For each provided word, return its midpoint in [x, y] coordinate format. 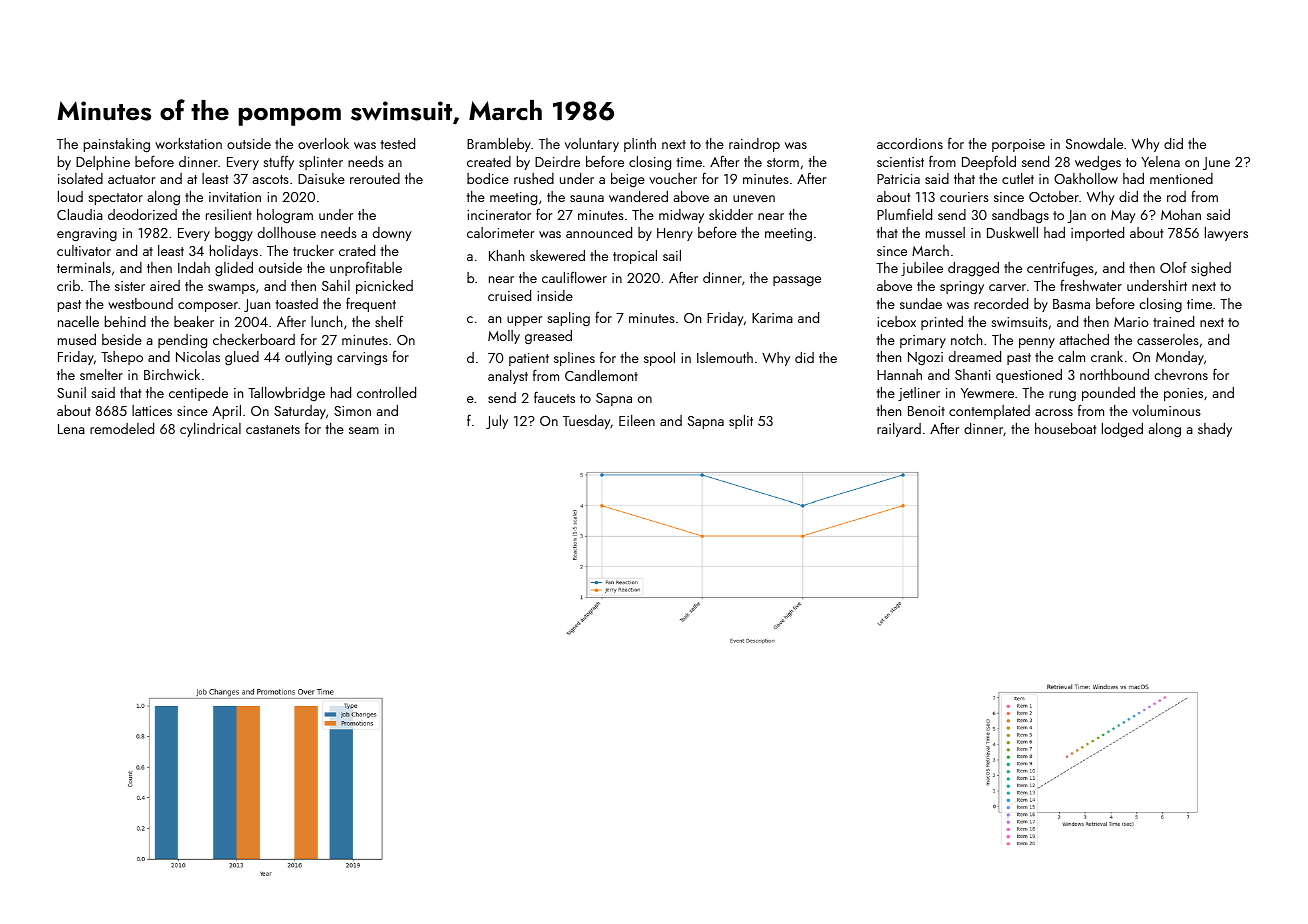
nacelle [78, 321]
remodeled [122, 428]
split [741, 422]
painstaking [117, 145]
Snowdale [1094, 143]
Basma [1071, 304]
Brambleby [499, 145]
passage [797, 281]
